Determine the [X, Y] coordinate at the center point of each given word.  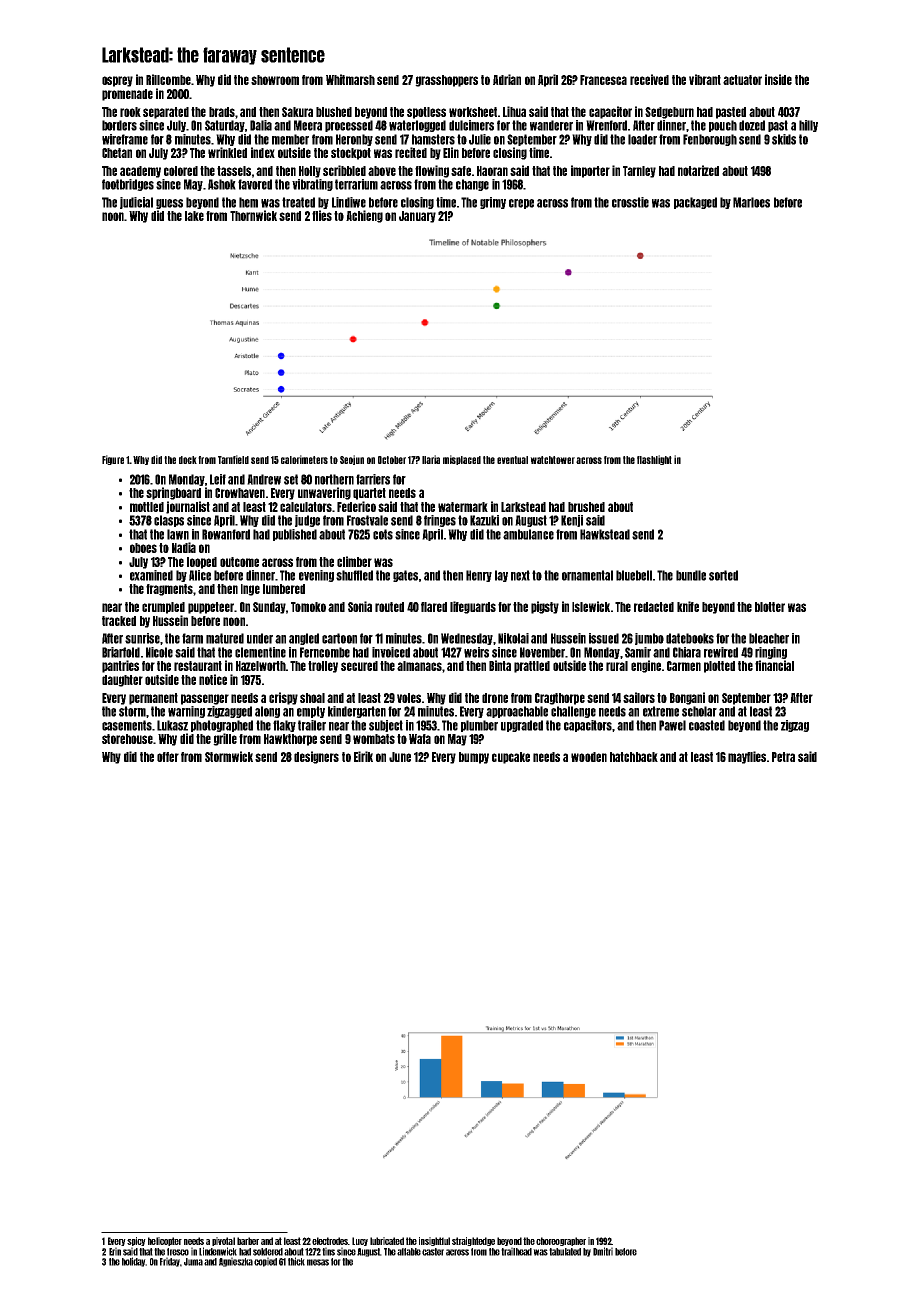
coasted [707, 725]
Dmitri [603, 1251]
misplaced [462, 460]
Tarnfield [233, 459]
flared [434, 607]
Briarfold [121, 652]
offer [168, 757]
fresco [178, 1252]
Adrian [507, 79]
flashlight [654, 460]
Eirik [363, 756]
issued [604, 638]
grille [225, 739]
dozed [752, 125]
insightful [434, 1241]
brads [222, 112]
